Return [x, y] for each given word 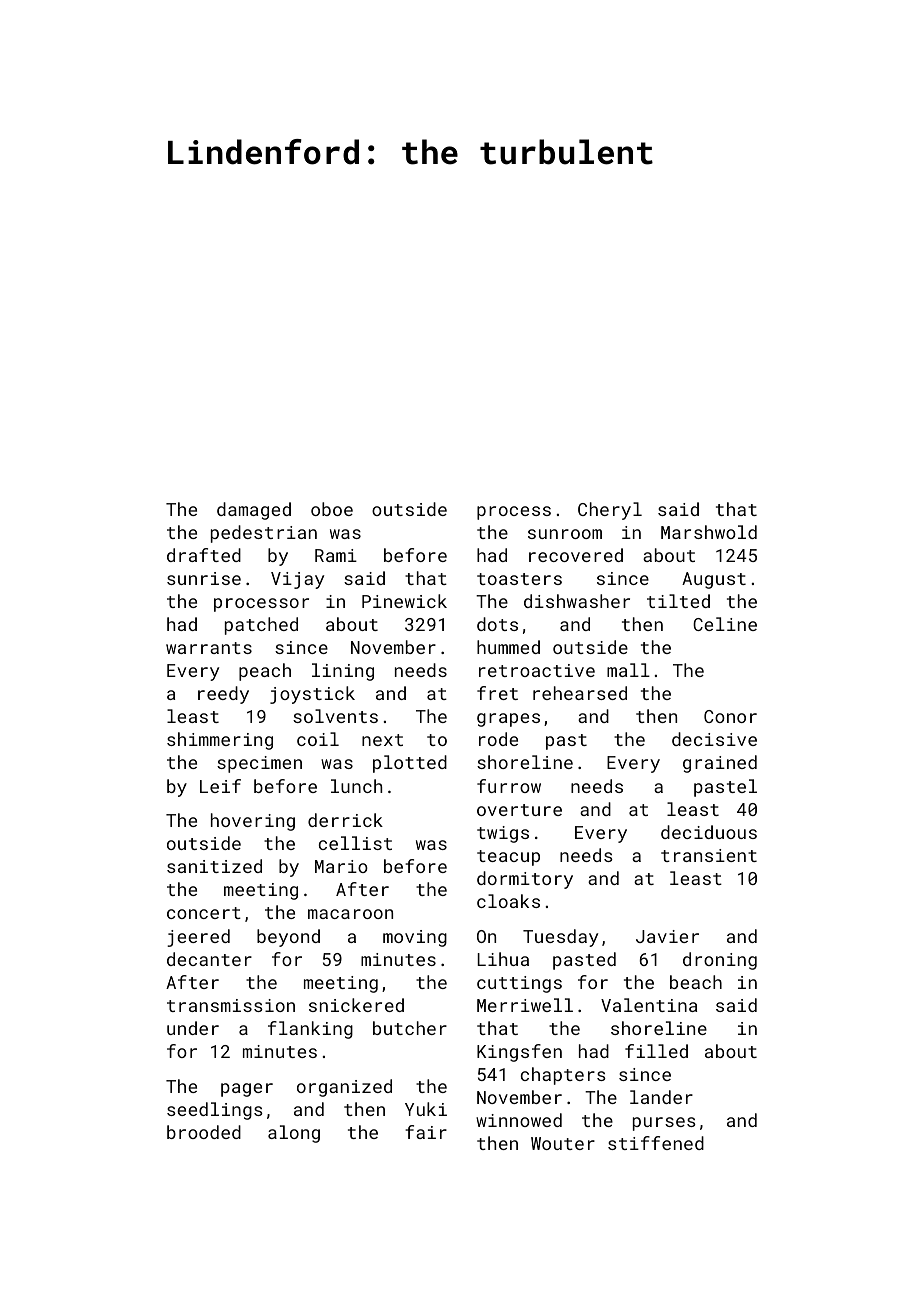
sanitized [214, 866]
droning [720, 961]
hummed [508, 647]
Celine [725, 624]
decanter [209, 959]
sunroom [565, 534]
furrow [509, 786]
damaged [254, 511]
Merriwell [525, 1005]
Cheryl [610, 511]
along [294, 1134]
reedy [223, 695]
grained [720, 764]
